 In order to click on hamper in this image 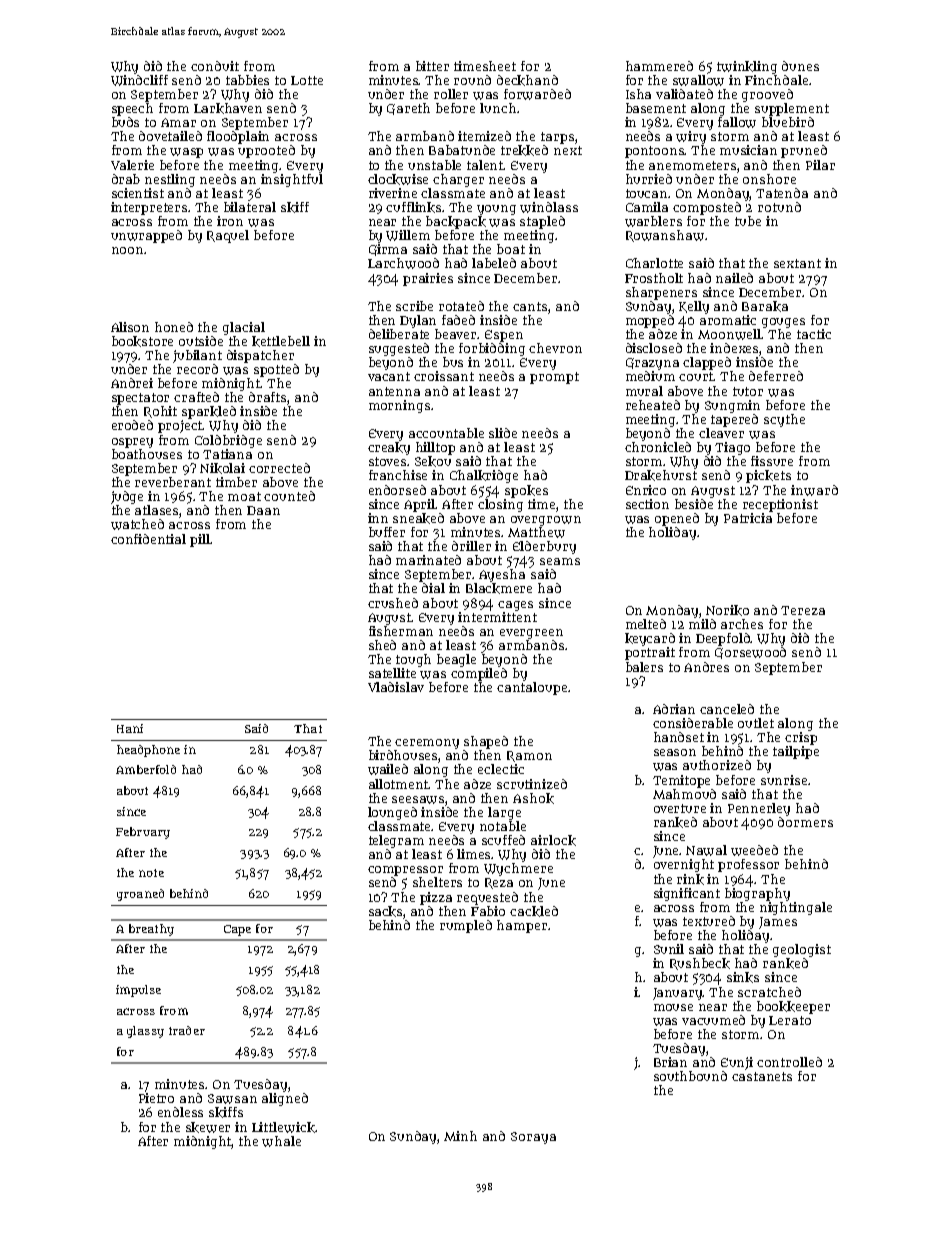, I will do `click(522, 926)`.
